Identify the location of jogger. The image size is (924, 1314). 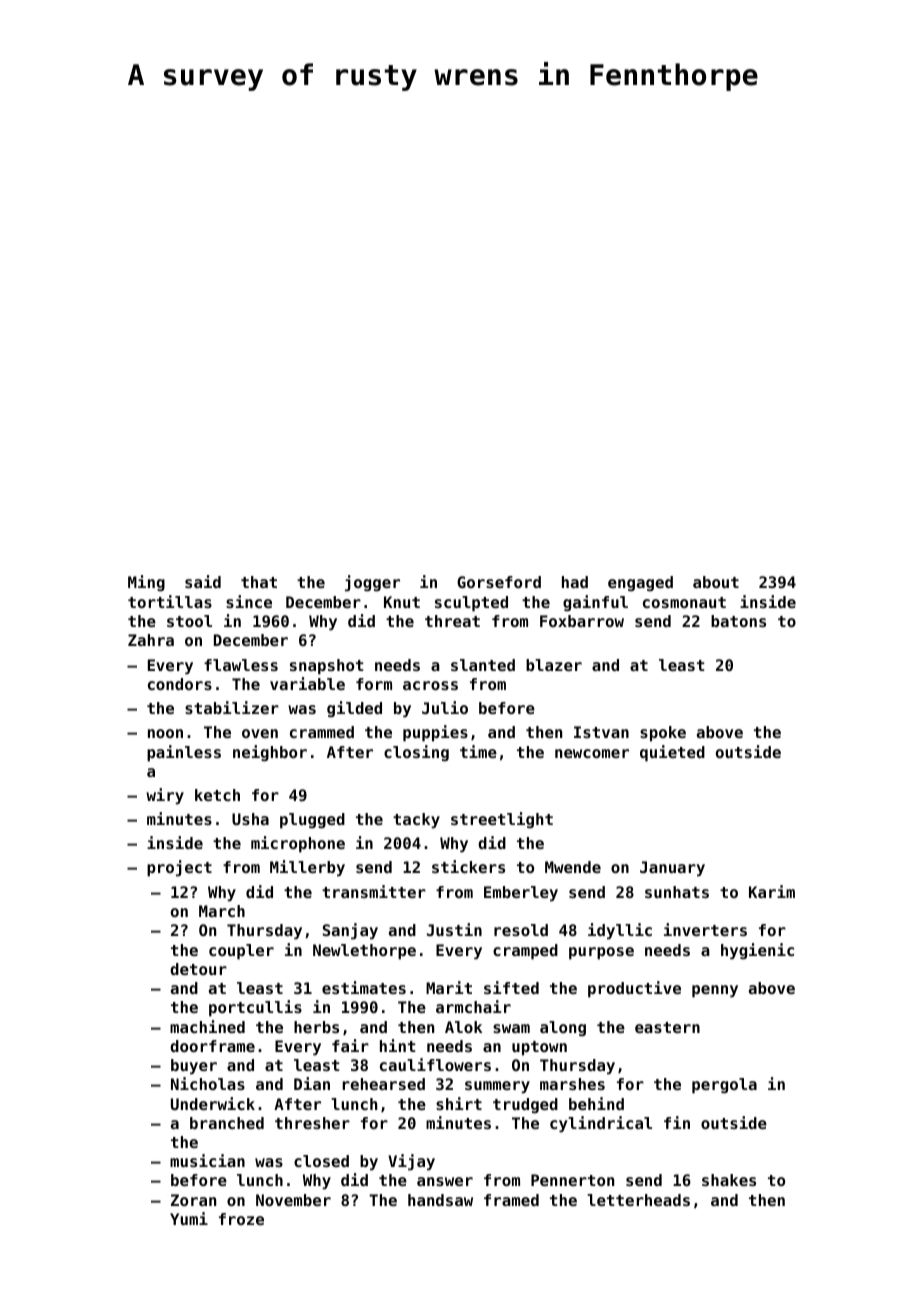
(372, 583).
